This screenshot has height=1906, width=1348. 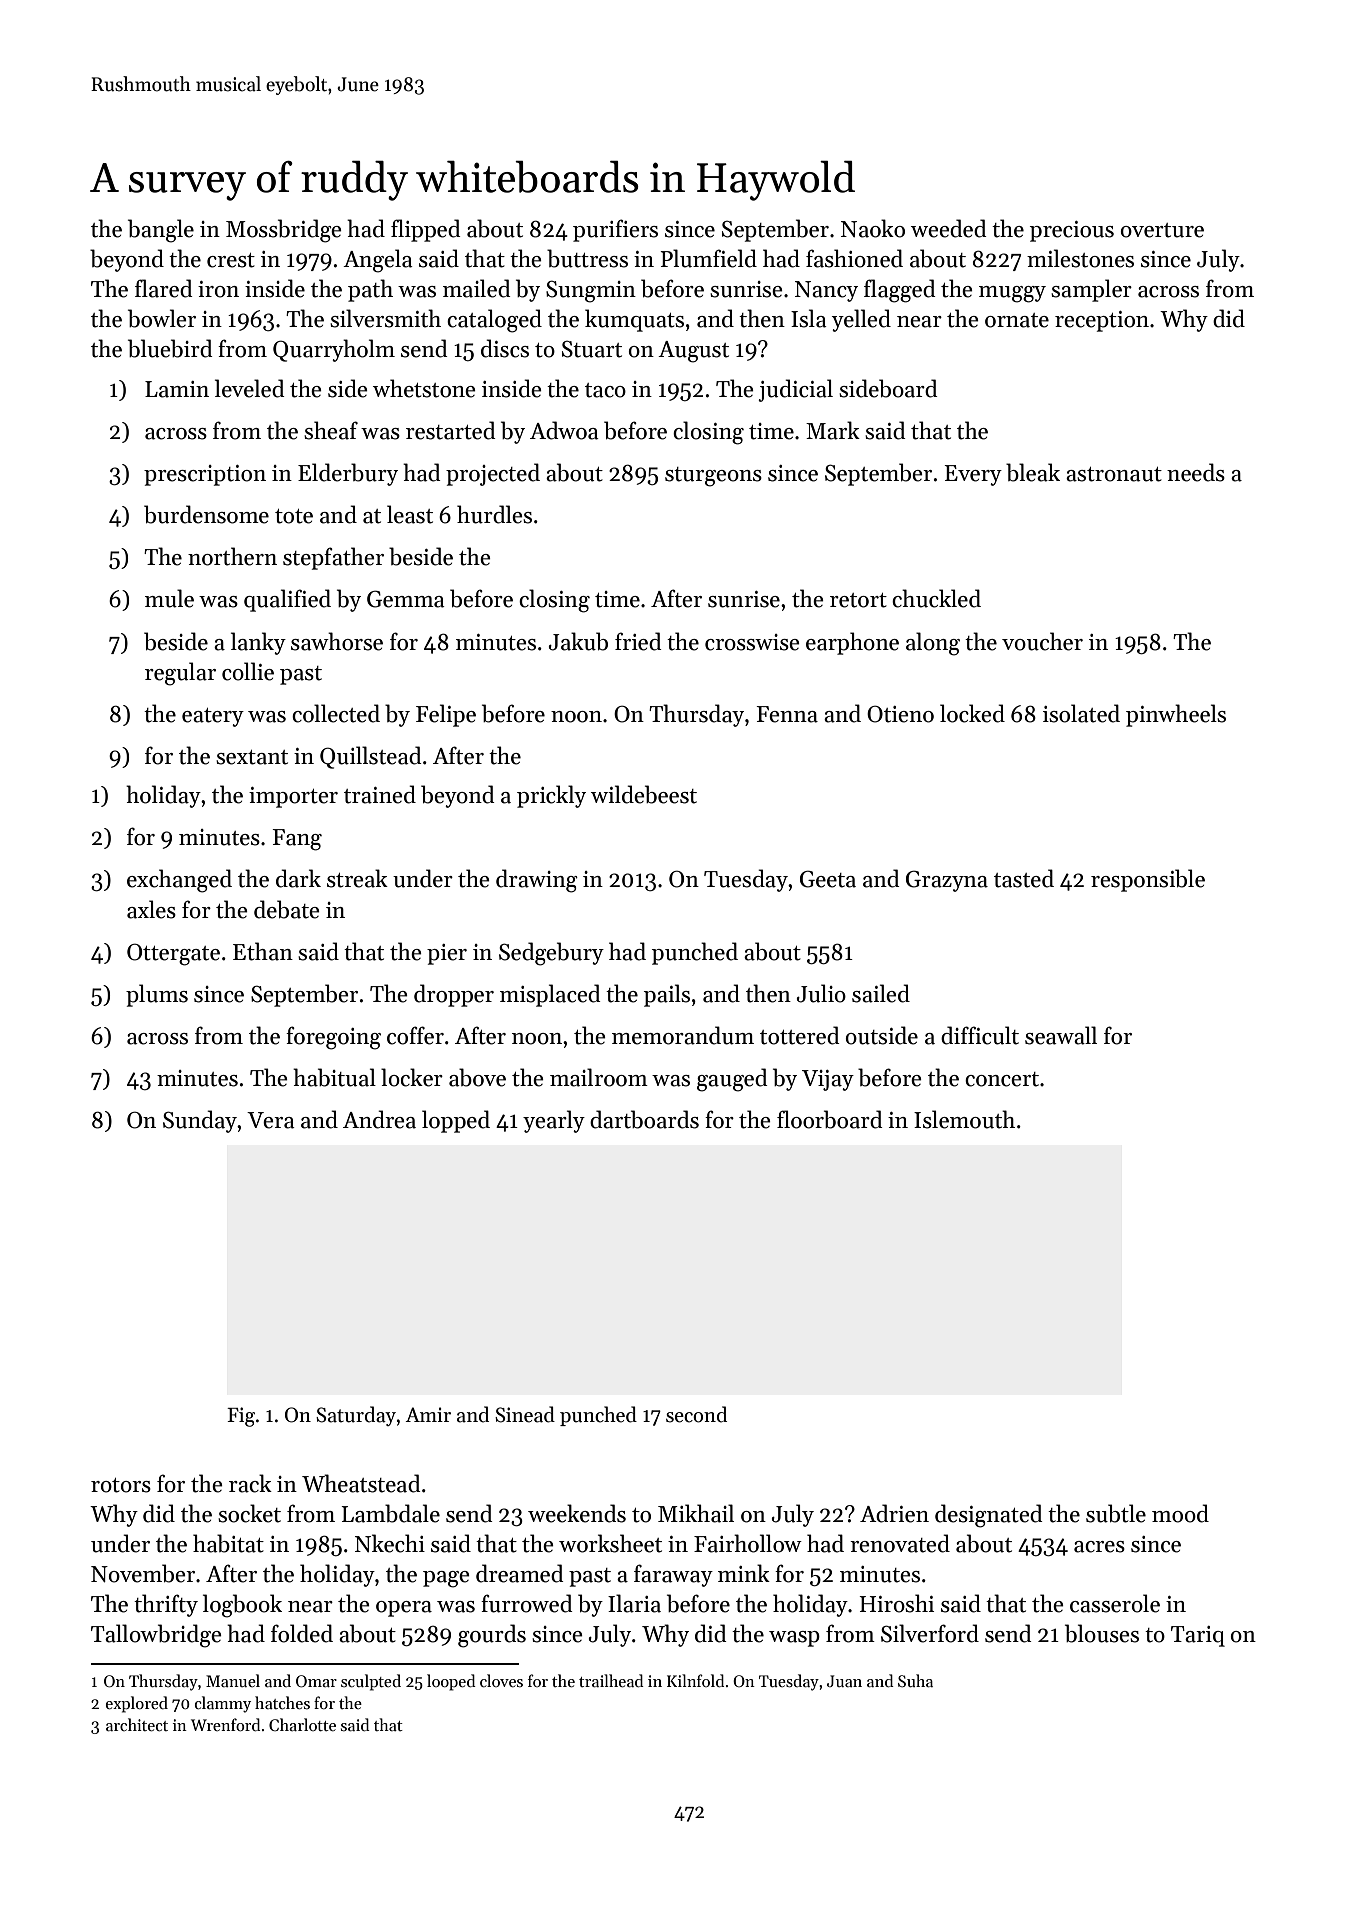 What do you see at coordinates (828, 879) in the screenshot?
I see `Geeta` at bounding box center [828, 879].
